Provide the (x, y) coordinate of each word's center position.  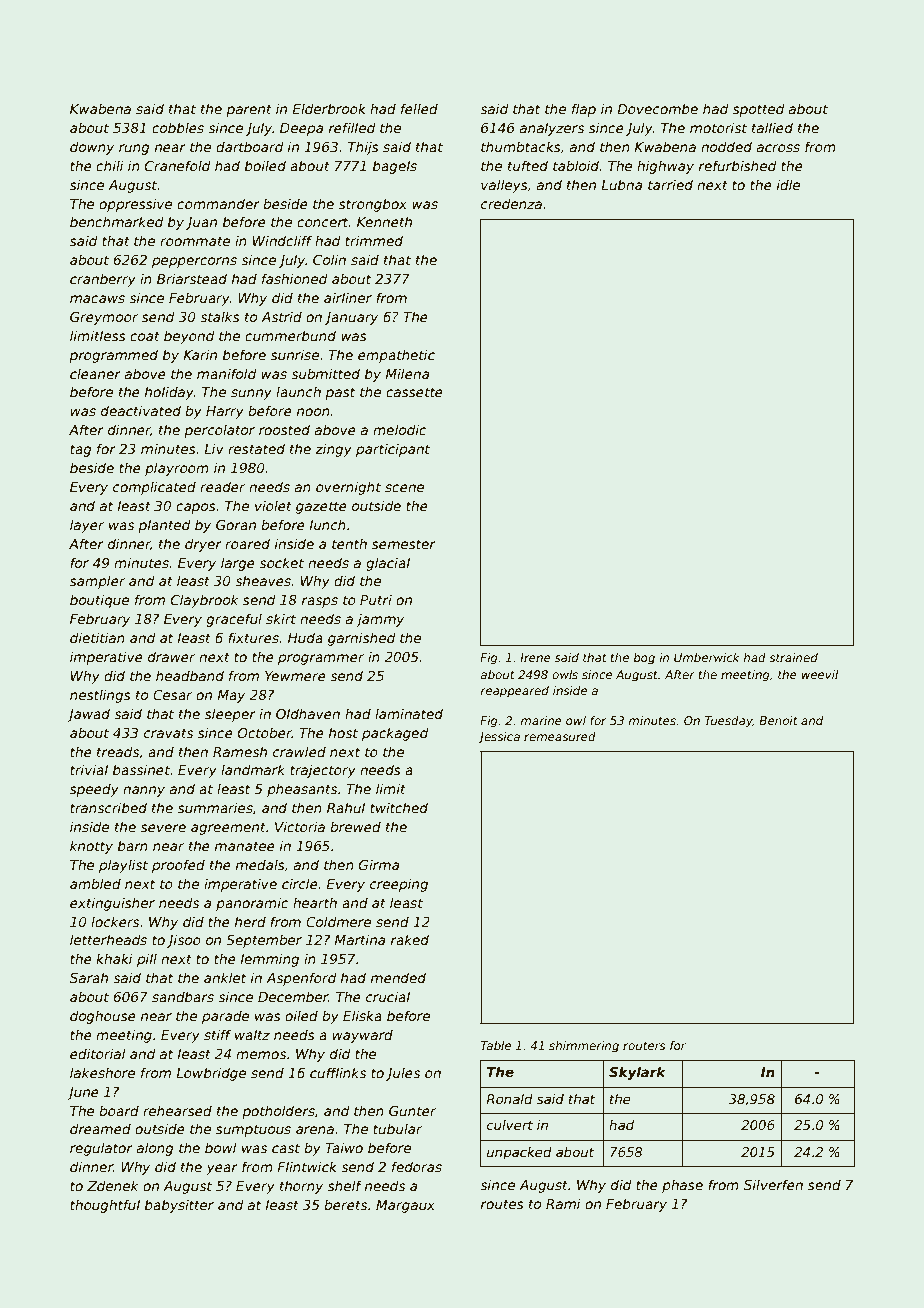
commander (218, 203)
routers (644, 1045)
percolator (219, 431)
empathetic (396, 356)
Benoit (778, 720)
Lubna (621, 184)
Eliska (362, 1015)
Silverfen (773, 1184)
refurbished (738, 165)
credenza (511, 203)
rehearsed (177, 1110)
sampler (97, 582)
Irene (535, 657)
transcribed (108, 807)
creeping (399, 885)
